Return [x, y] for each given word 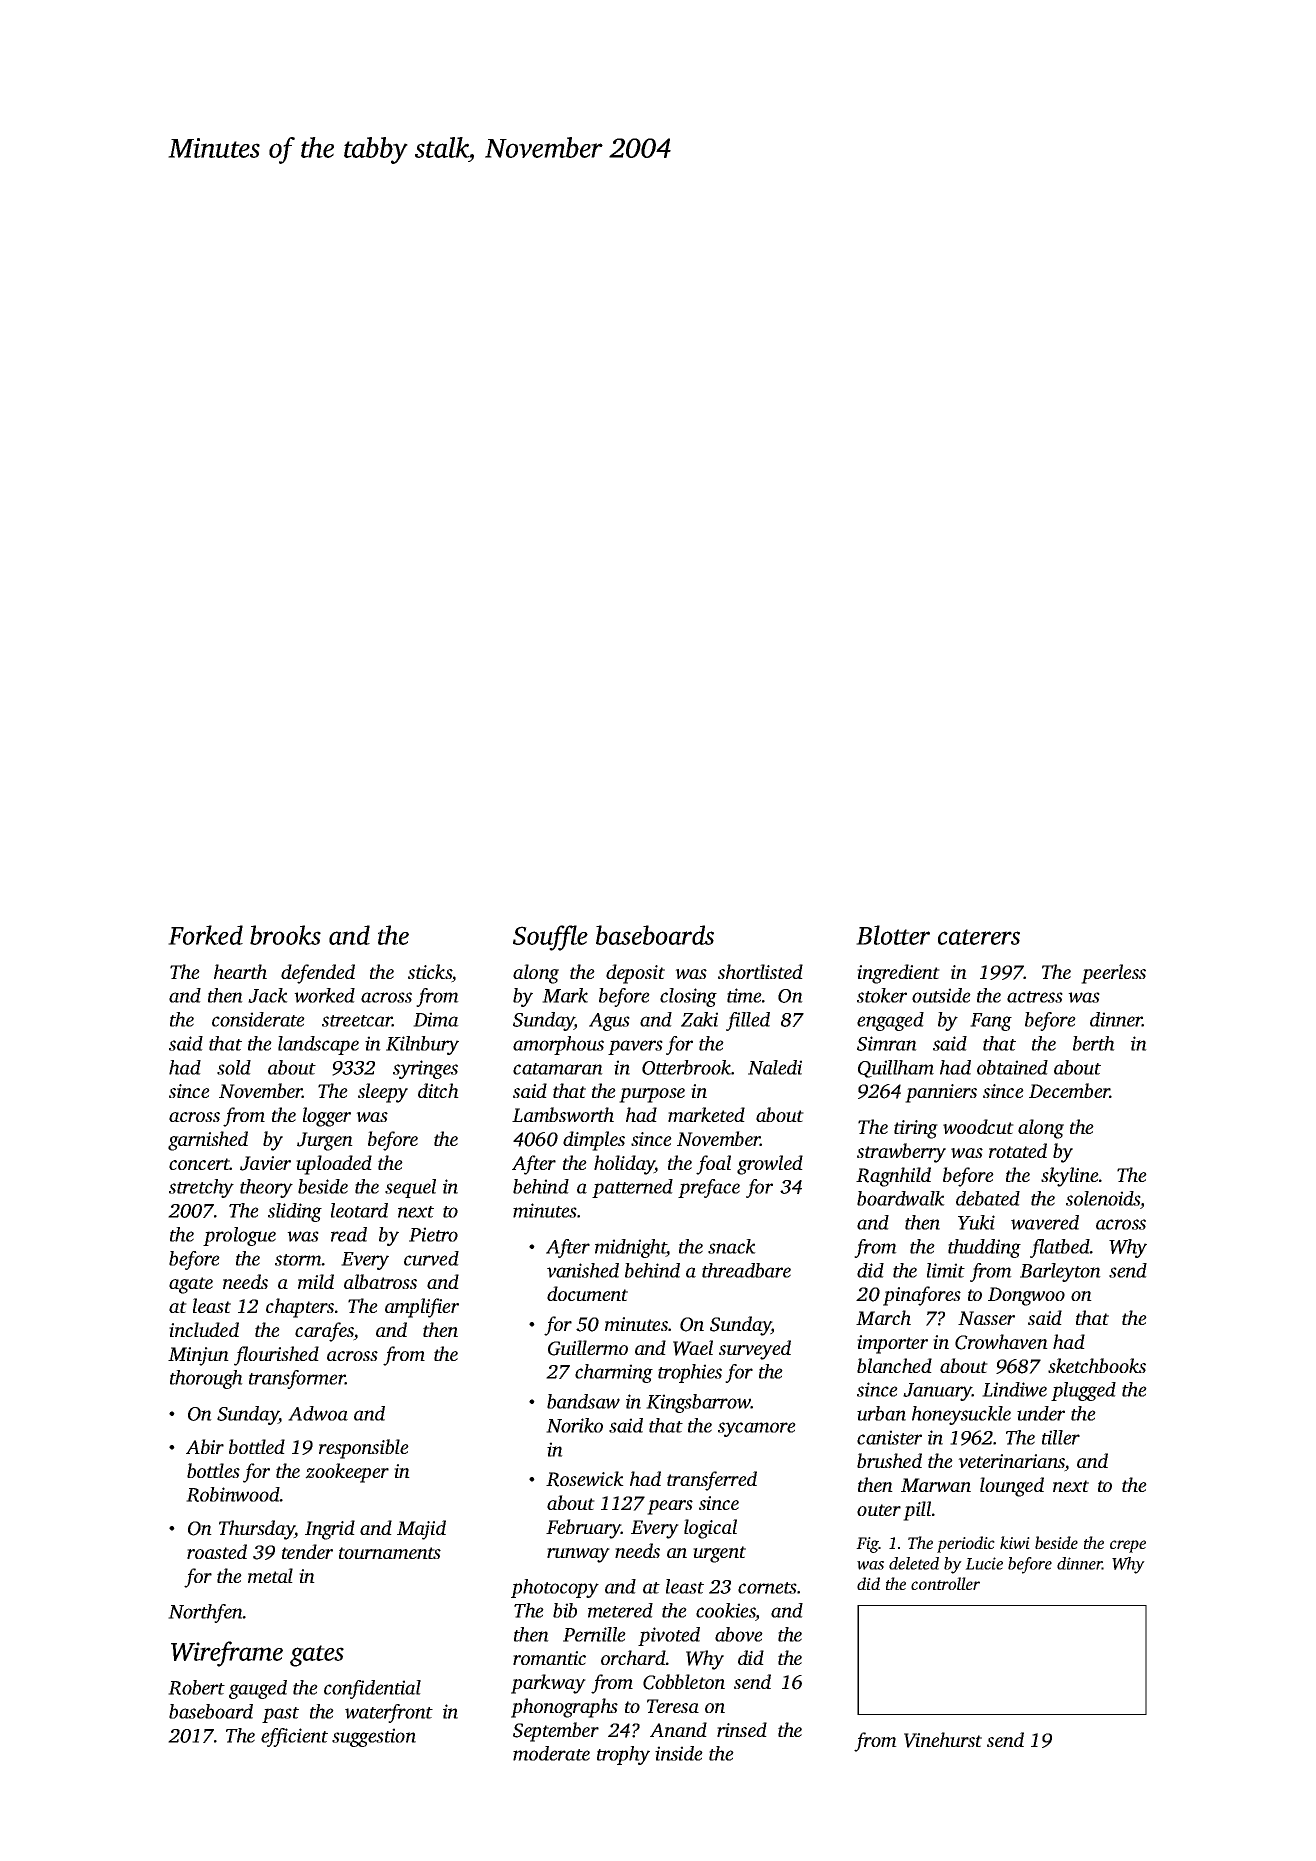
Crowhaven [1001, 1342]
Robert [196, 1687]
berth [1094, 1043]
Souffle [550, 938]
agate [191, 1285]
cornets [767, 1588]
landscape [318, 1045]
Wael [693, 1348]
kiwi [1015, 1542]
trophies [690, 1373]
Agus [609, 1022]
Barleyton [1060, 1272]
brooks [285, 935]
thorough [206, 1379]
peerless [1113, 974]
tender [307, 1551]
